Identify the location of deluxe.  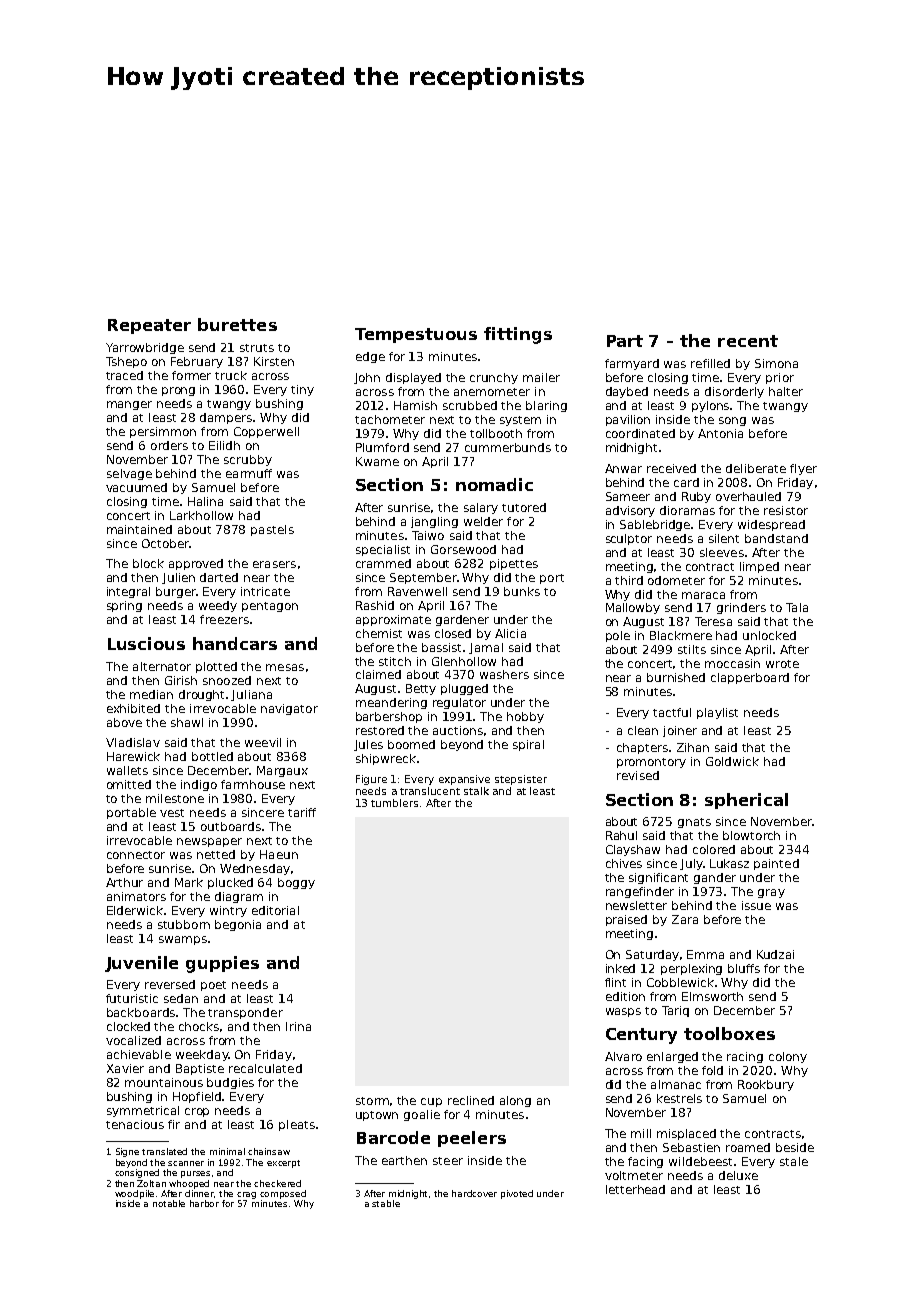
(738, 1175).
